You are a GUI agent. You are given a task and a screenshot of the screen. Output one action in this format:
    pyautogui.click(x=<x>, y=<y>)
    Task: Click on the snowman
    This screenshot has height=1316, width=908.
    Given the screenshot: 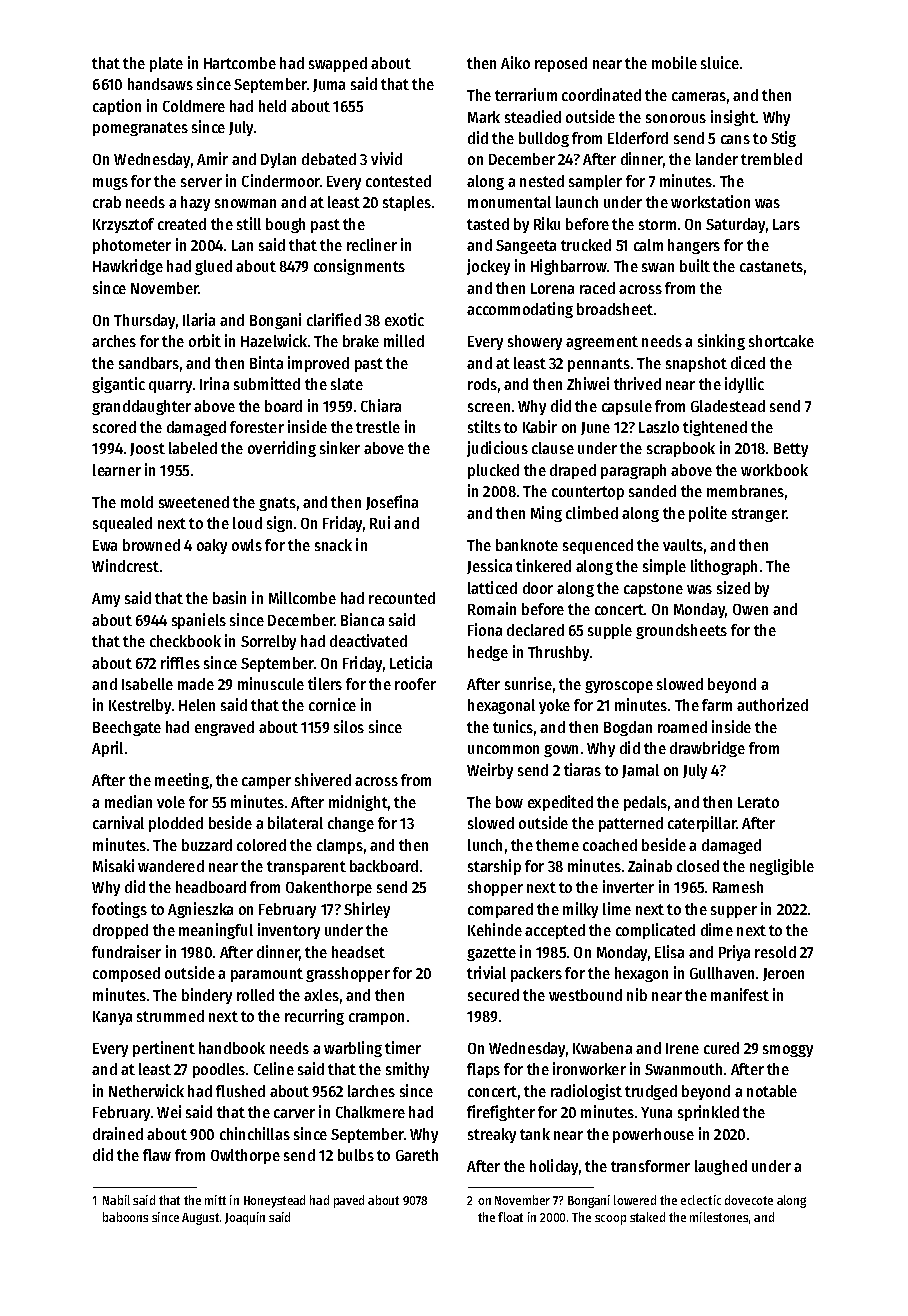 What is the action you would take?
    pyautogui.click(x=245, y=203)
